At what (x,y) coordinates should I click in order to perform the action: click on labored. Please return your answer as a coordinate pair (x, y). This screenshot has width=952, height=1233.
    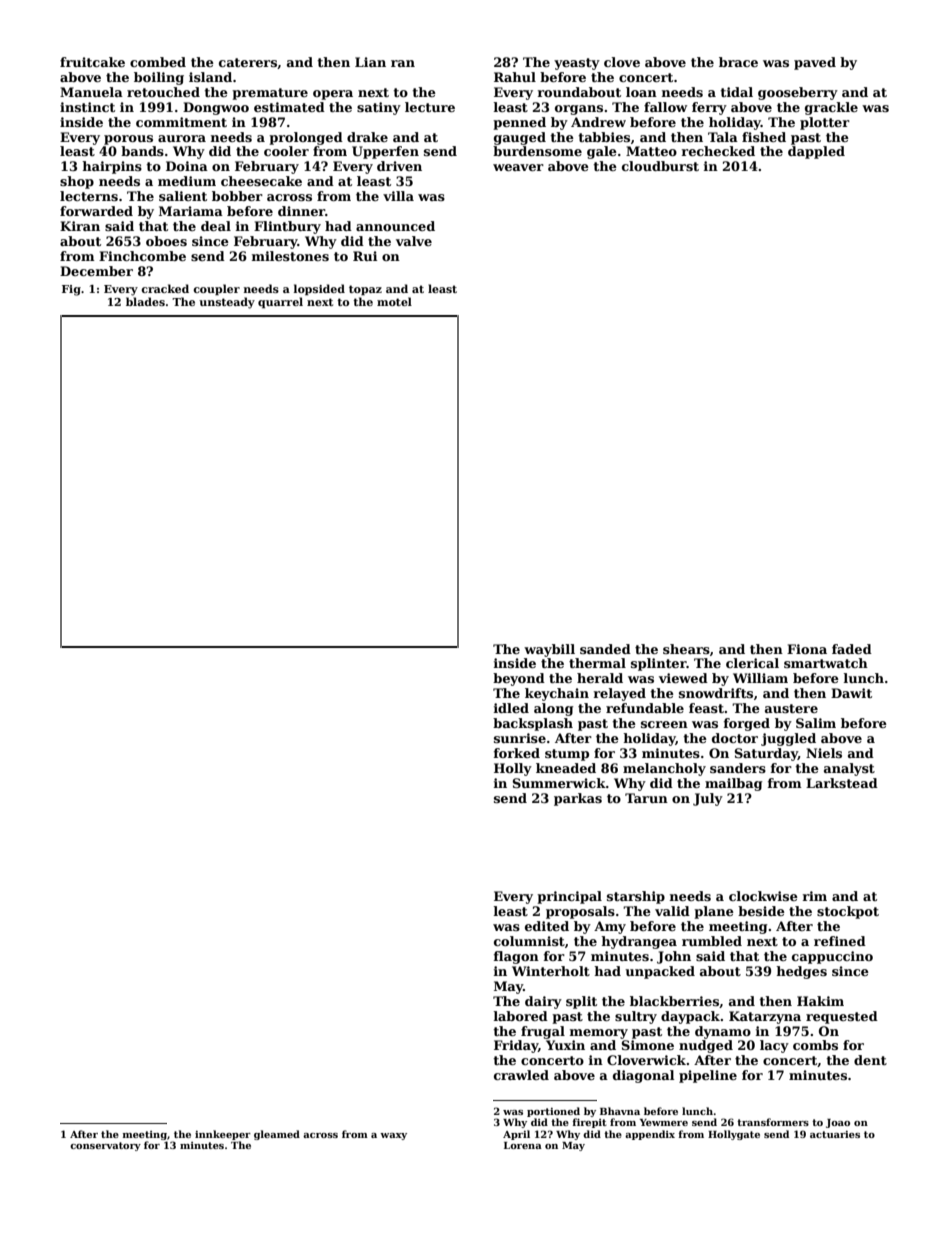
    Looking at the image, I should click on (521, 1016).
